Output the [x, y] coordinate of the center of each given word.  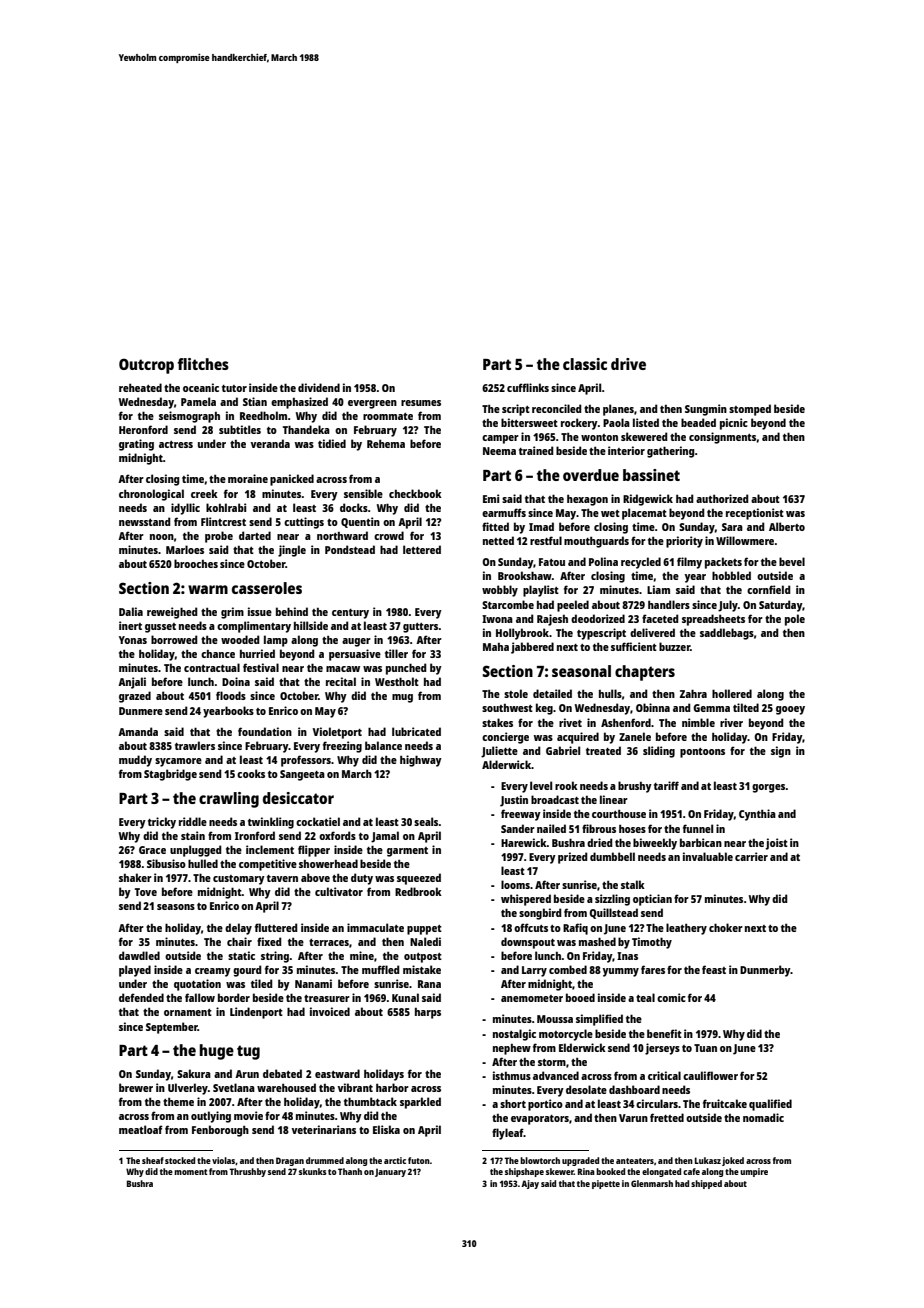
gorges [769, 788]
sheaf [153, 1160]
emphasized [299, 403]
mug [402, 698]
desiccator [298, 798]
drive [628, 364]
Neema [499, 451]
